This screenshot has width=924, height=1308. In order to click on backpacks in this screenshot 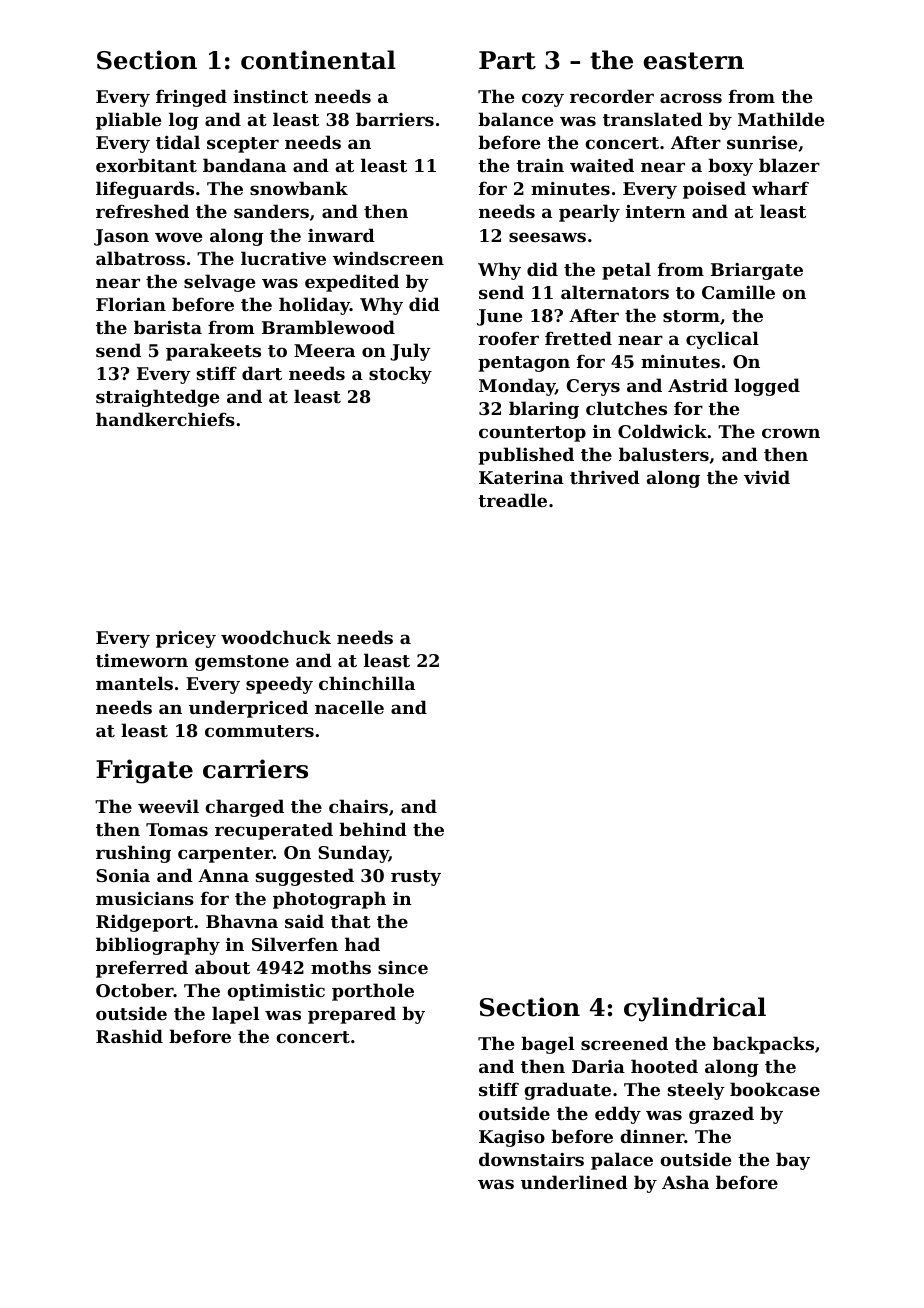, I will do `click(763, 1045)`.
